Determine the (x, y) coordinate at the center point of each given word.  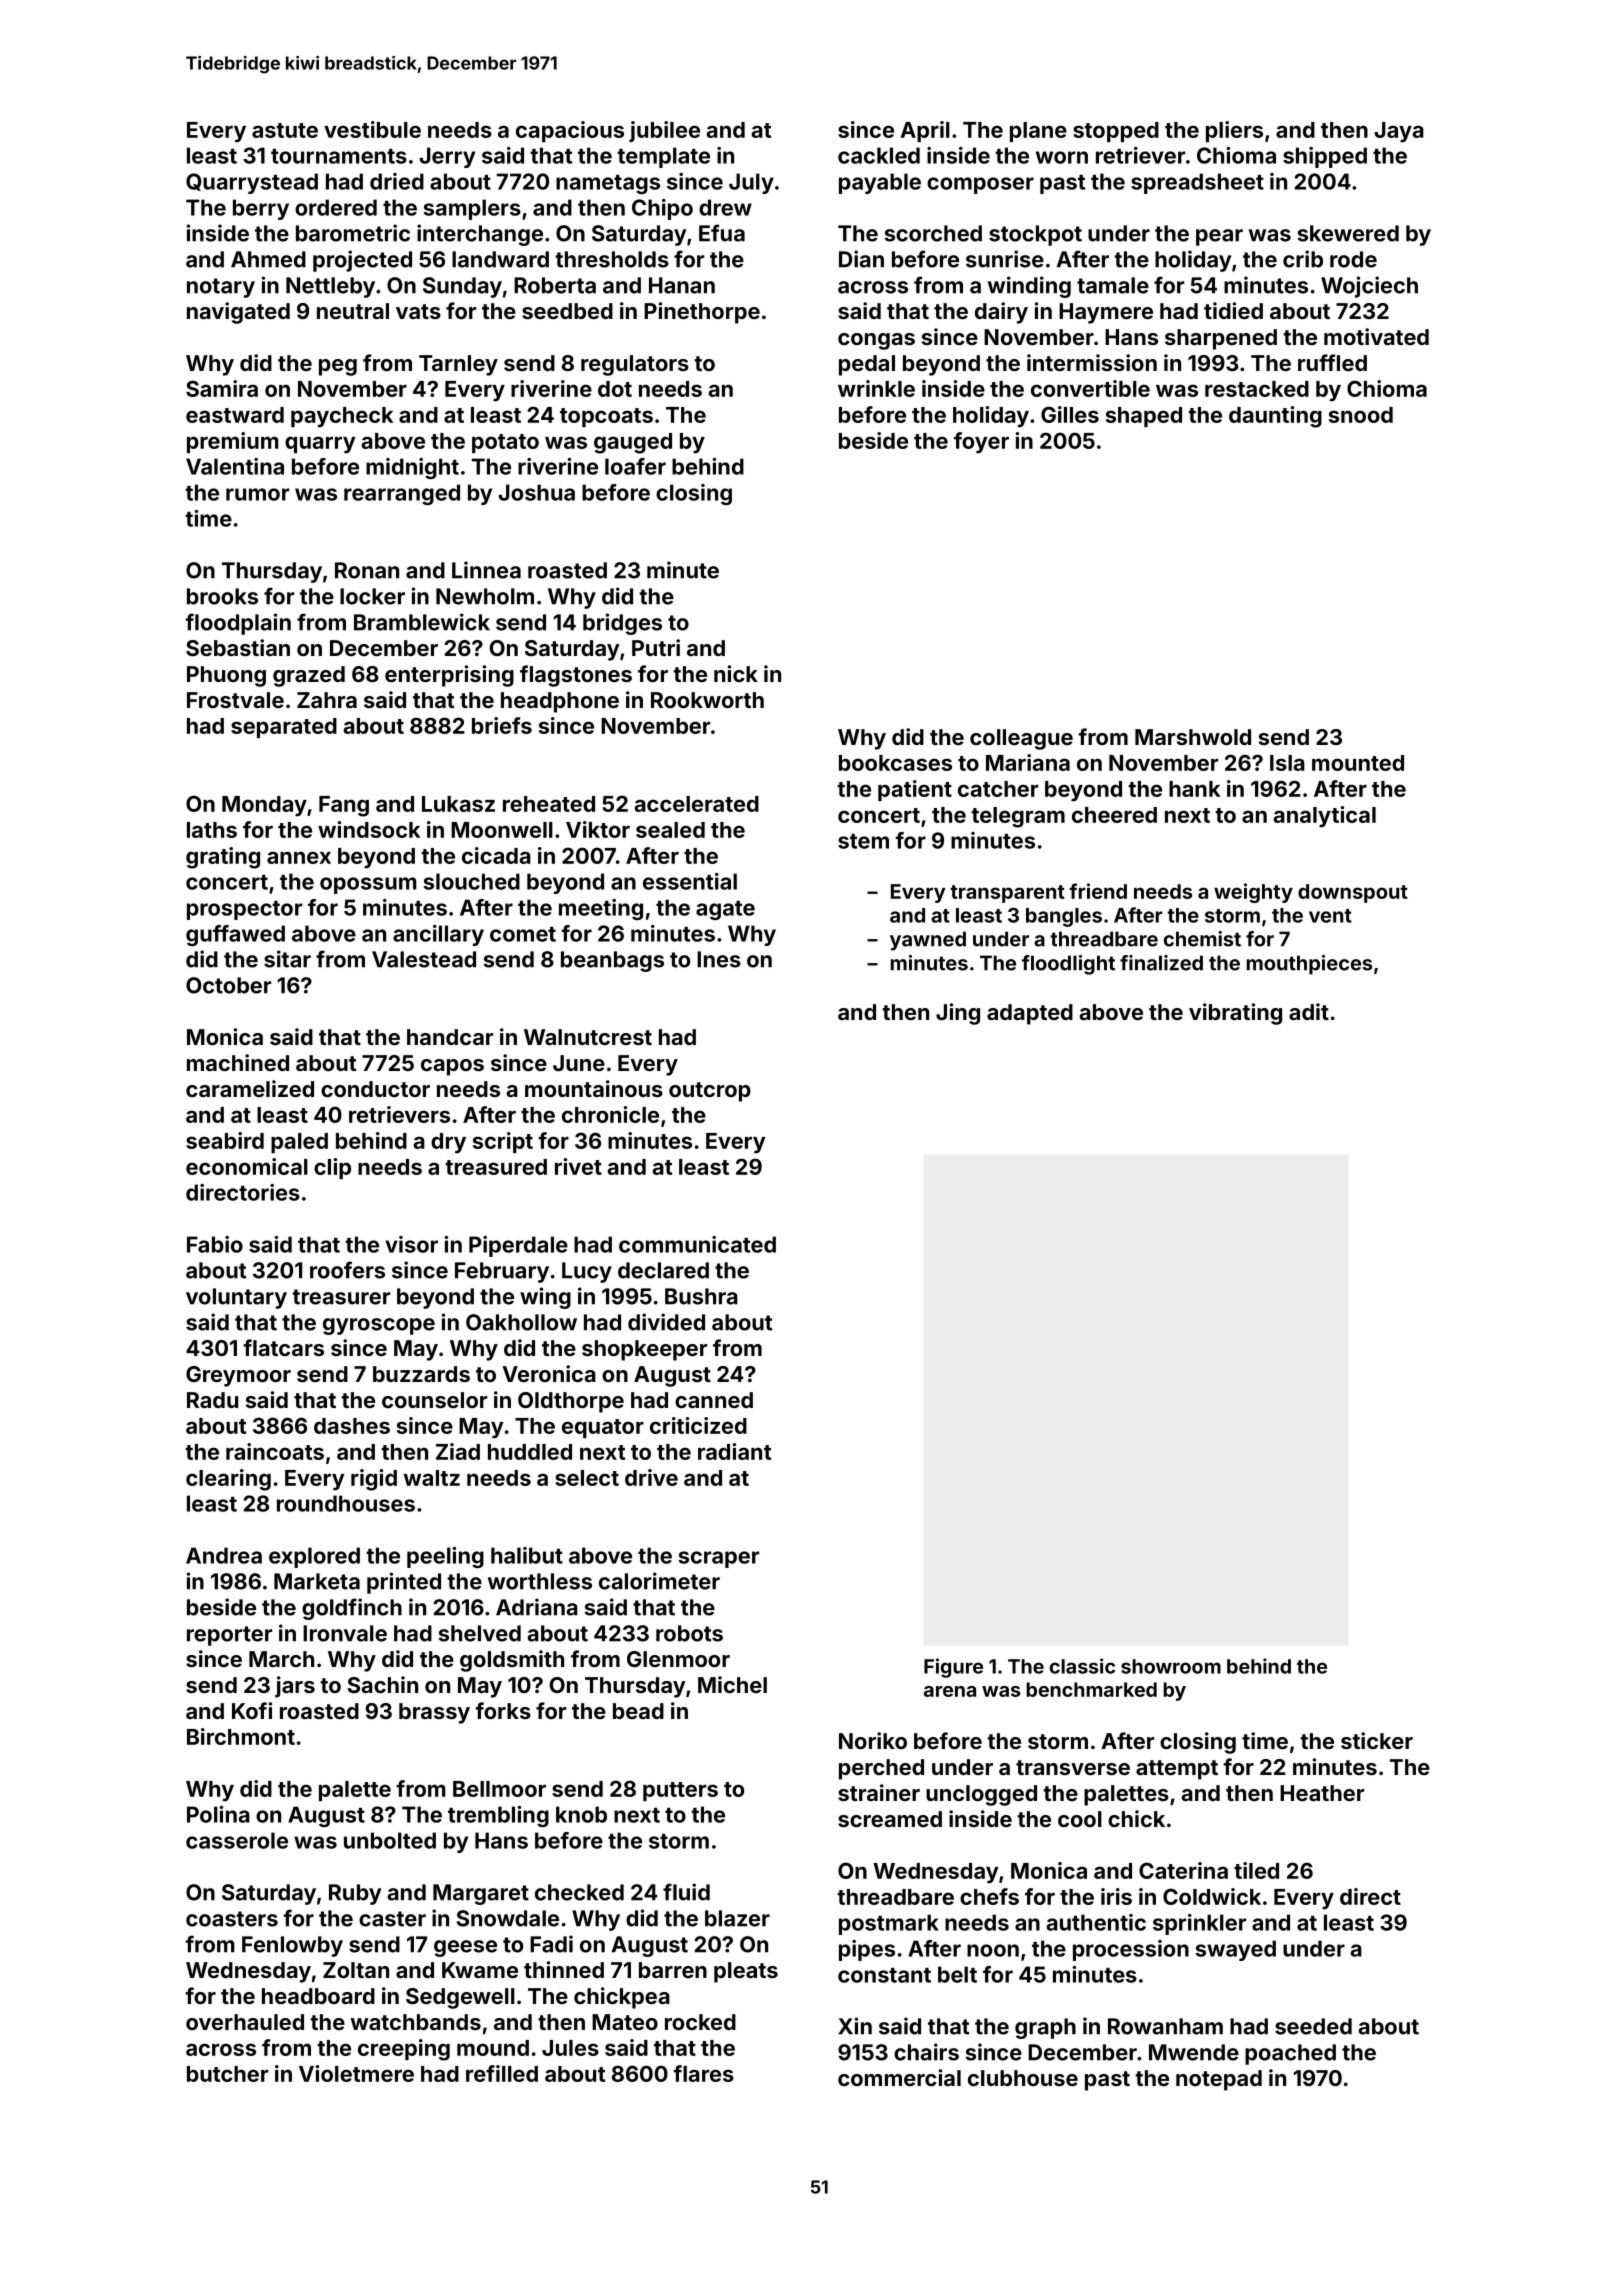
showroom (1171, 1666)
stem (863, 841)
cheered (1114, 815)
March (281, 1659)
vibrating (1235, 1014)
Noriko (873, 1740)
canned (714, 1400)
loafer (635, 466)
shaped (1144, 417)
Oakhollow (521, 1322)
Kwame (480, 1970)
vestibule (372, 129)
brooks (222, 596)
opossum (368, 885)
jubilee (664, 131)
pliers (1234, 131)
